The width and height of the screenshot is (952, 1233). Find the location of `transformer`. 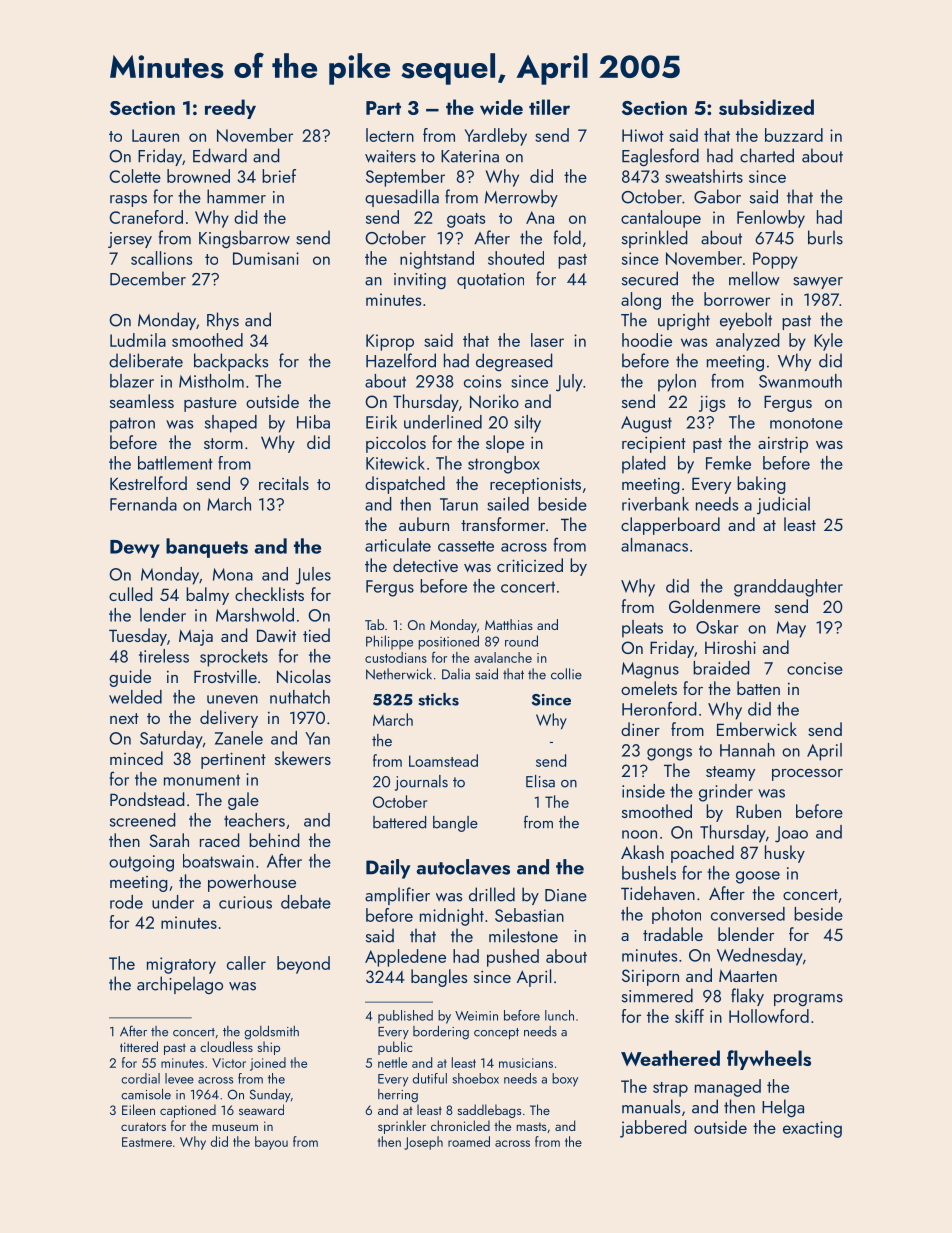

transformer is located at coordinates (503, 524).
